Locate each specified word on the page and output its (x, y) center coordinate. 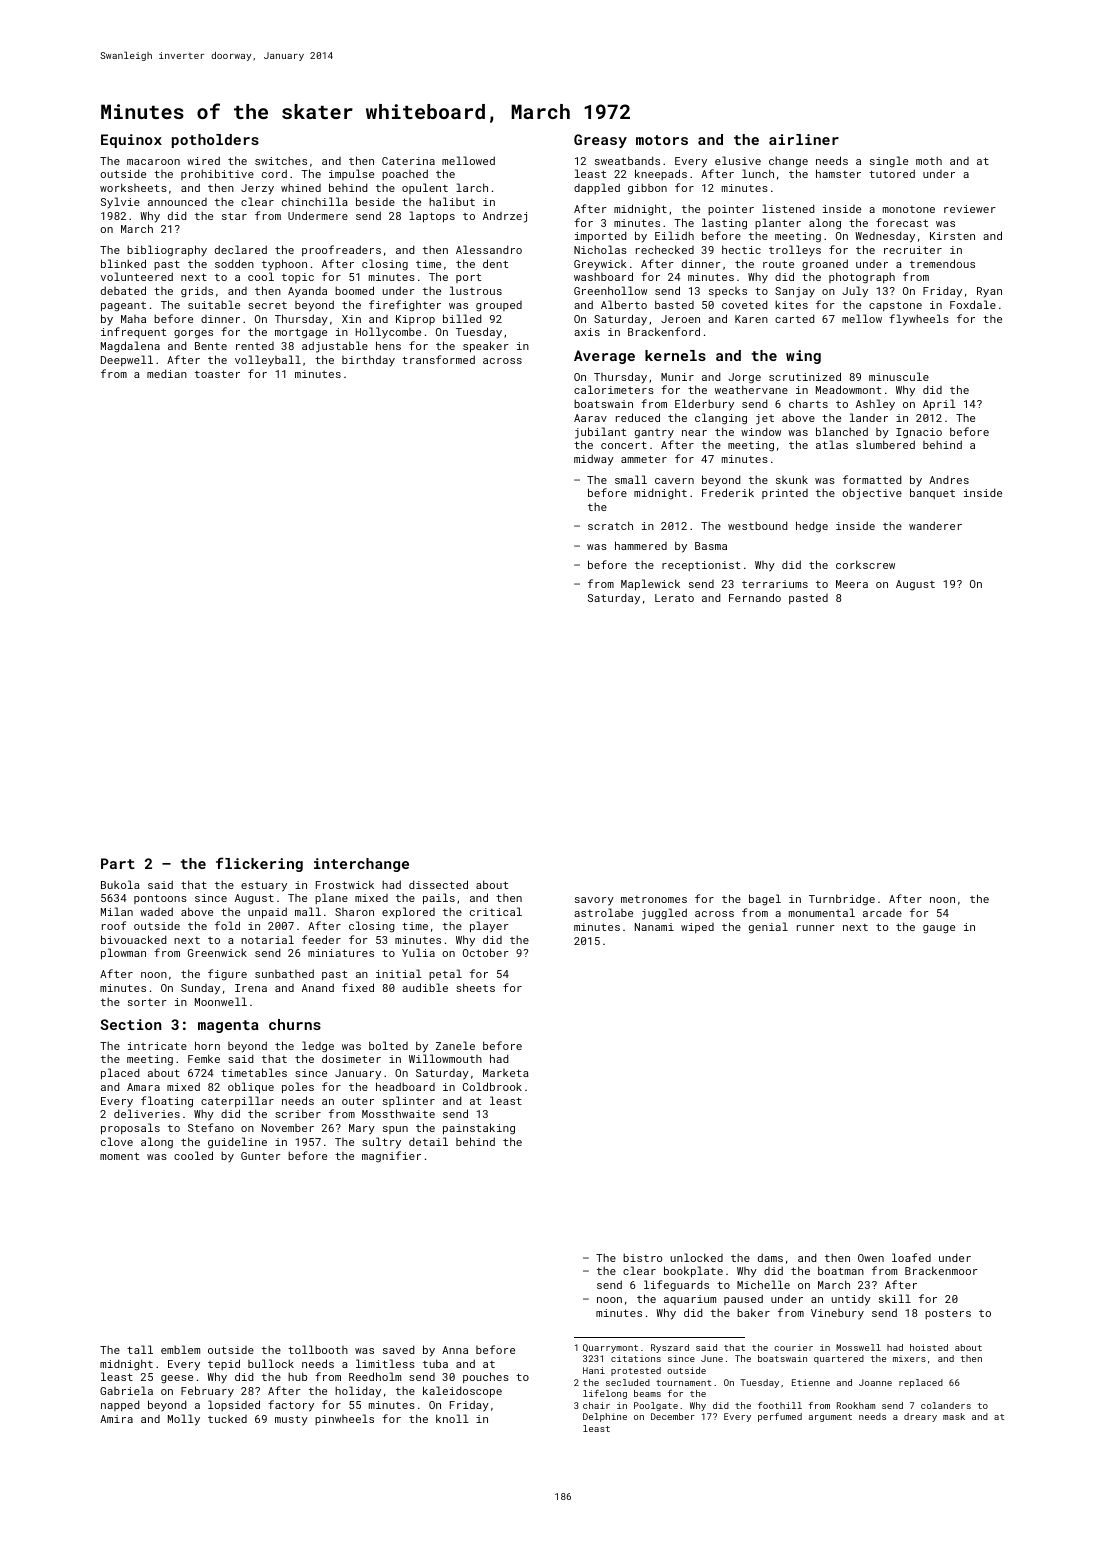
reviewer (970, 209)
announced (177, 202)
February (207, 1391)
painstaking (479, 1129)
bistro (642, 1257)
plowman (123, 954)
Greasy (600, 141)
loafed (911, 1257)
